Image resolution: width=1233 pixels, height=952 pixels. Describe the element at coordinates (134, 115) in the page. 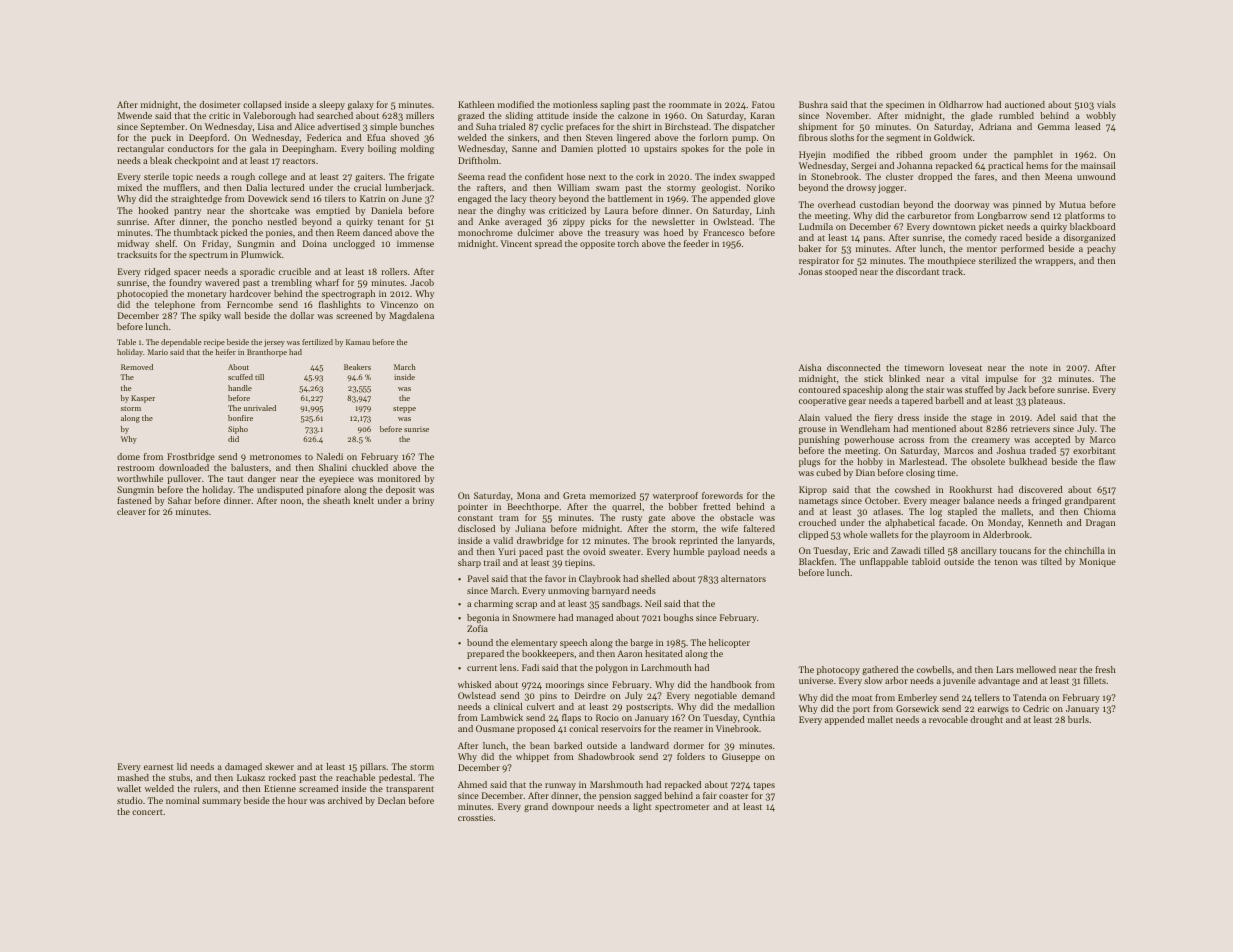

I see `Mwende` at that location.
